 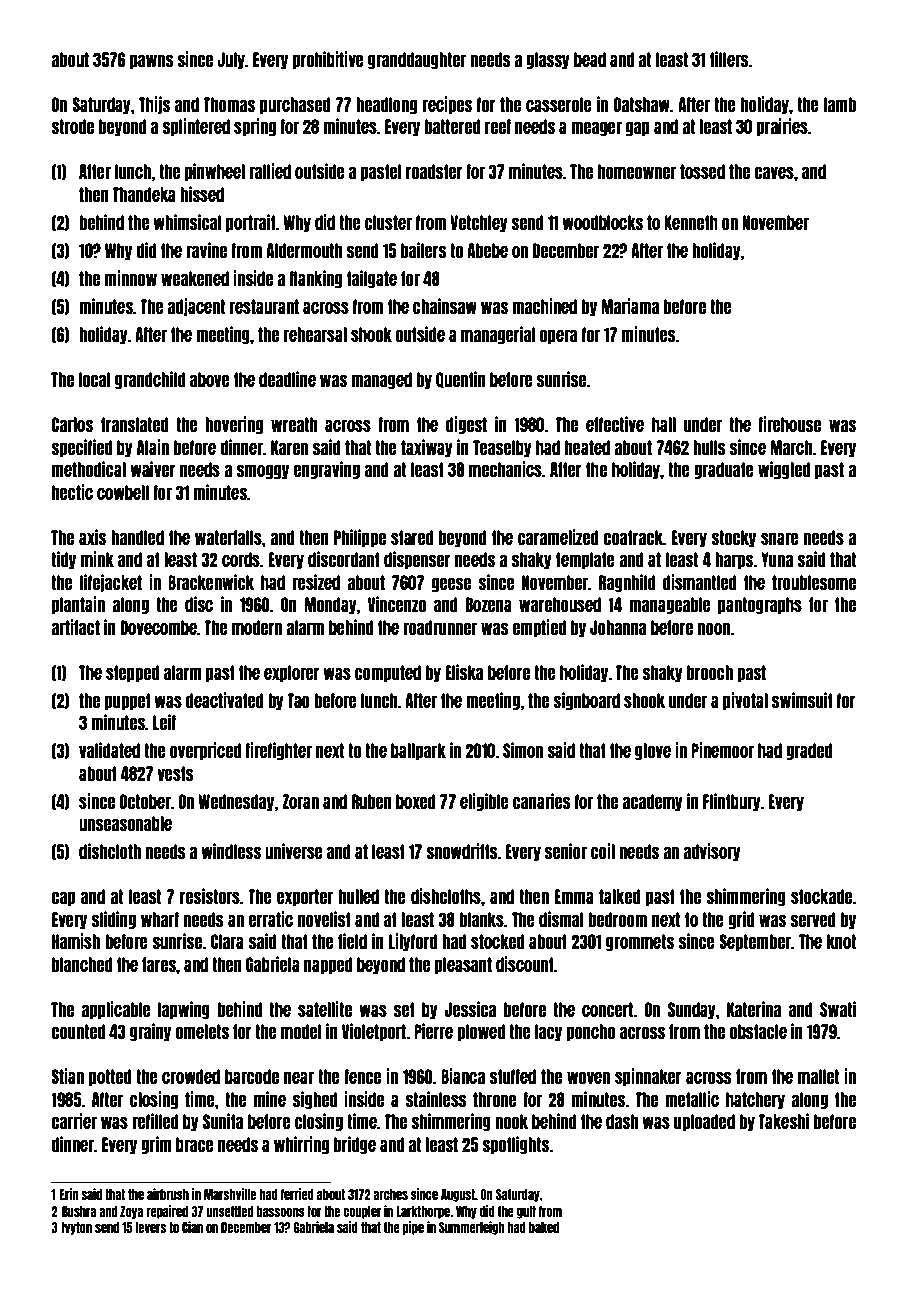 What do you see at coordinates (145, 801) in the screenshot?
I see `October` at bounding box center [145, 801].
